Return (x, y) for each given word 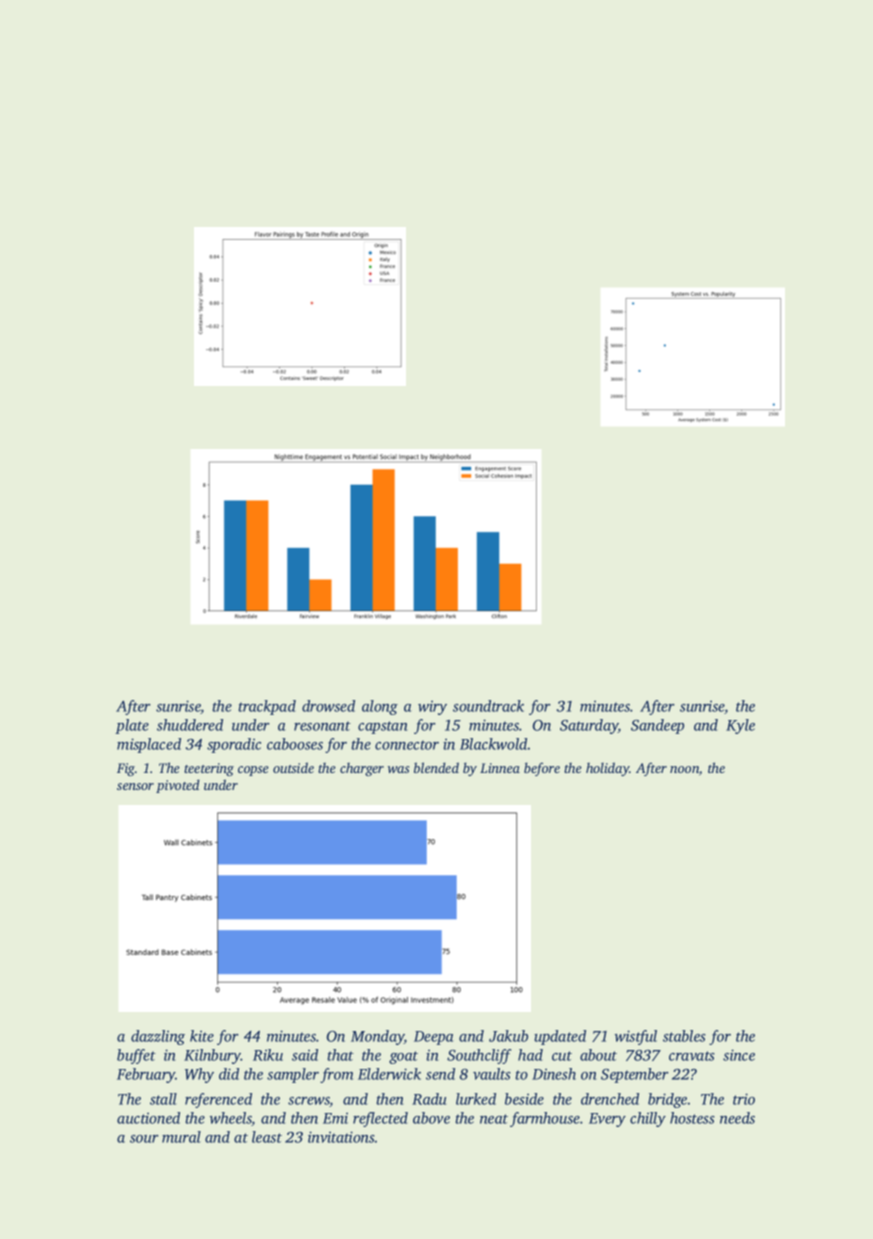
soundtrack (488, 706)
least (267, 1137)
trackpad (267, 707)
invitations (341, 1137)
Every (607, 1120)
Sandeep (657, 726)
